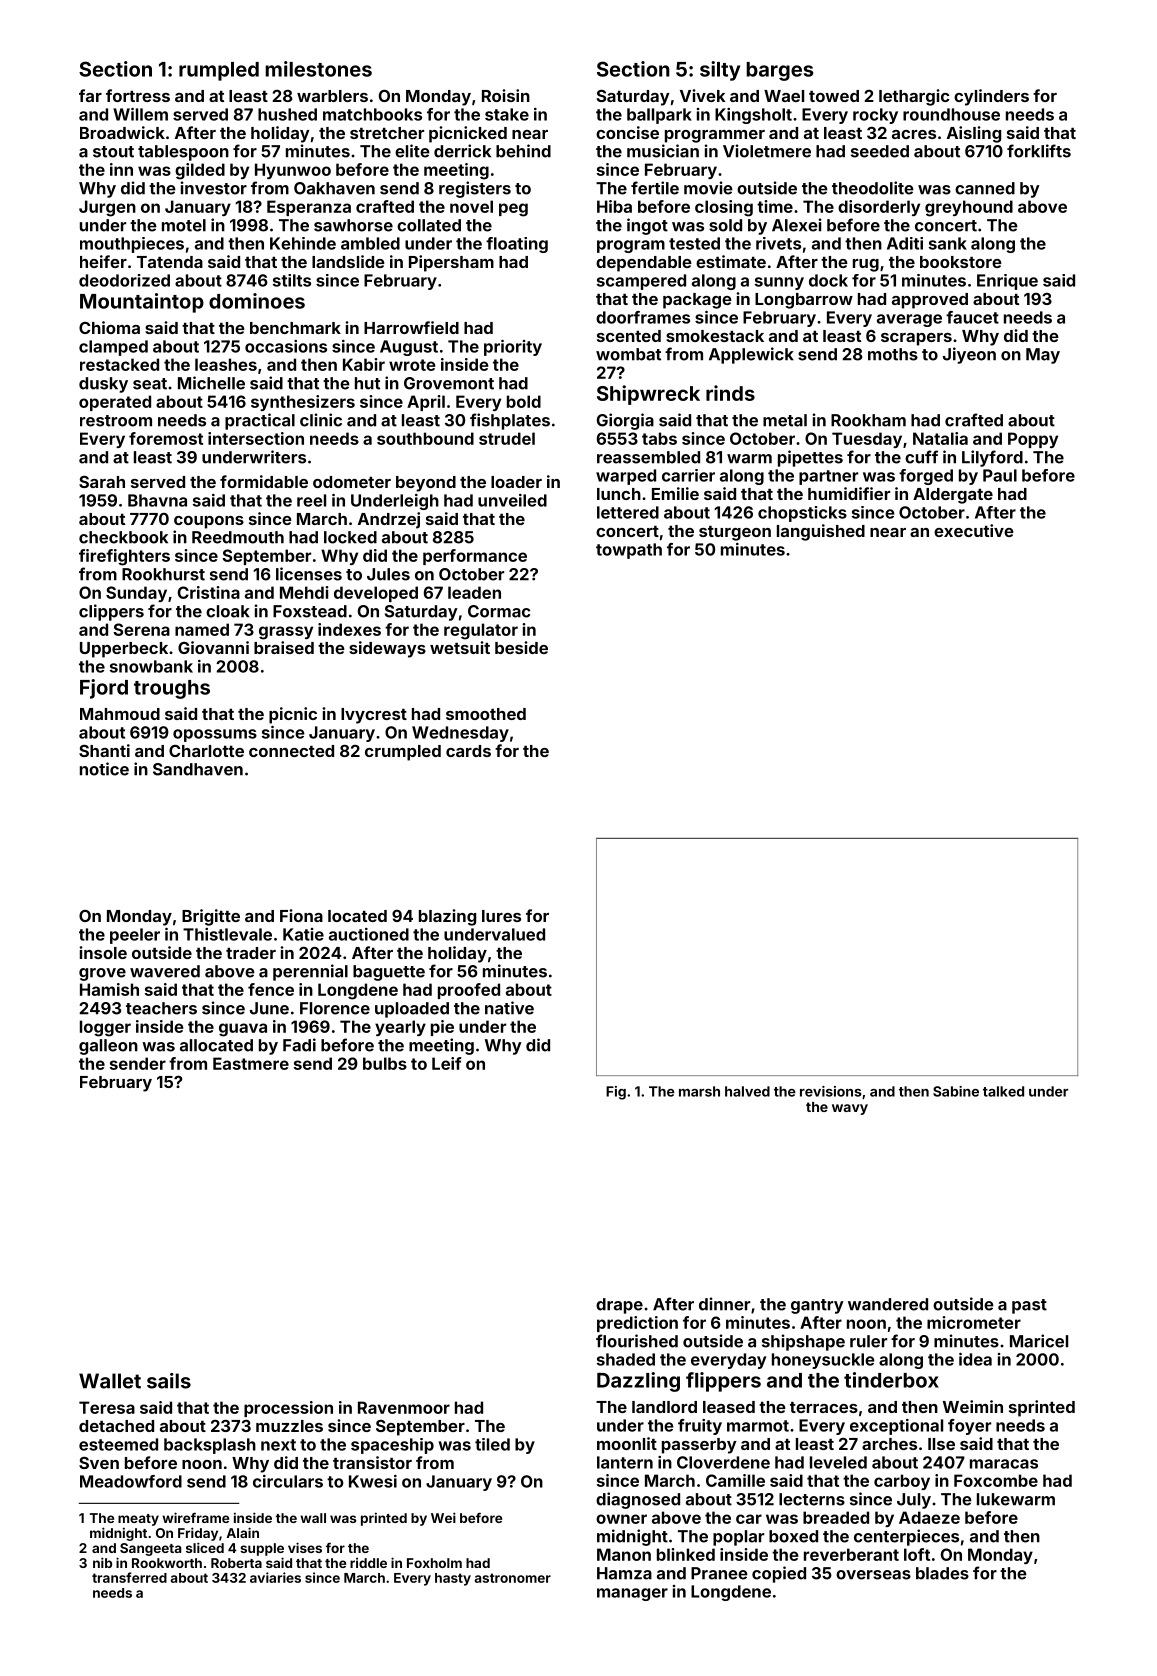 This screenshot has height=1676, width=1157. Describe the element at coordinates (107, 1407) in the screenshot. I see `Teresa` at that location.
